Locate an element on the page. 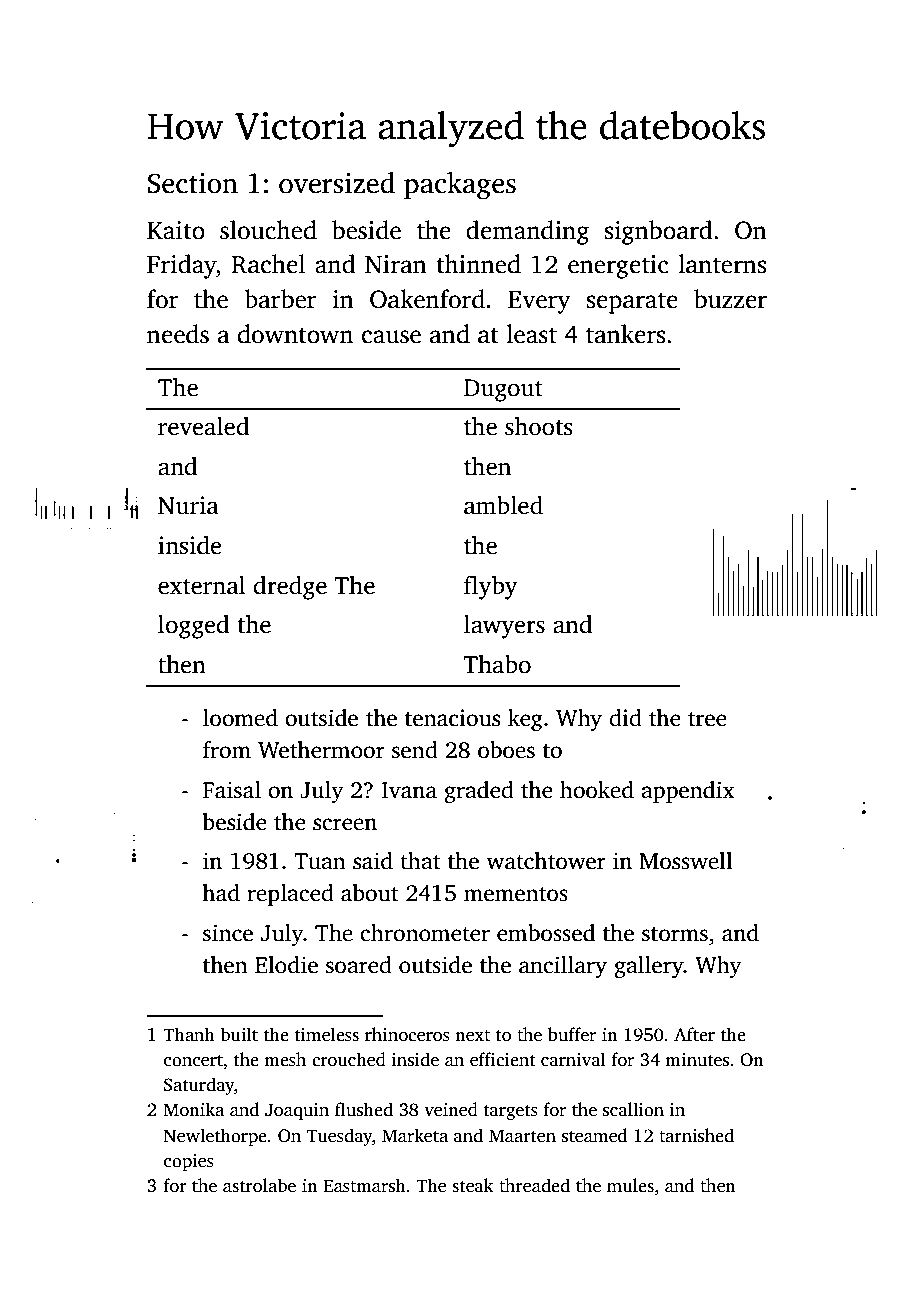 The height and width of the page is (1297, 914). lanterns is located at coordinates (722, 264).
